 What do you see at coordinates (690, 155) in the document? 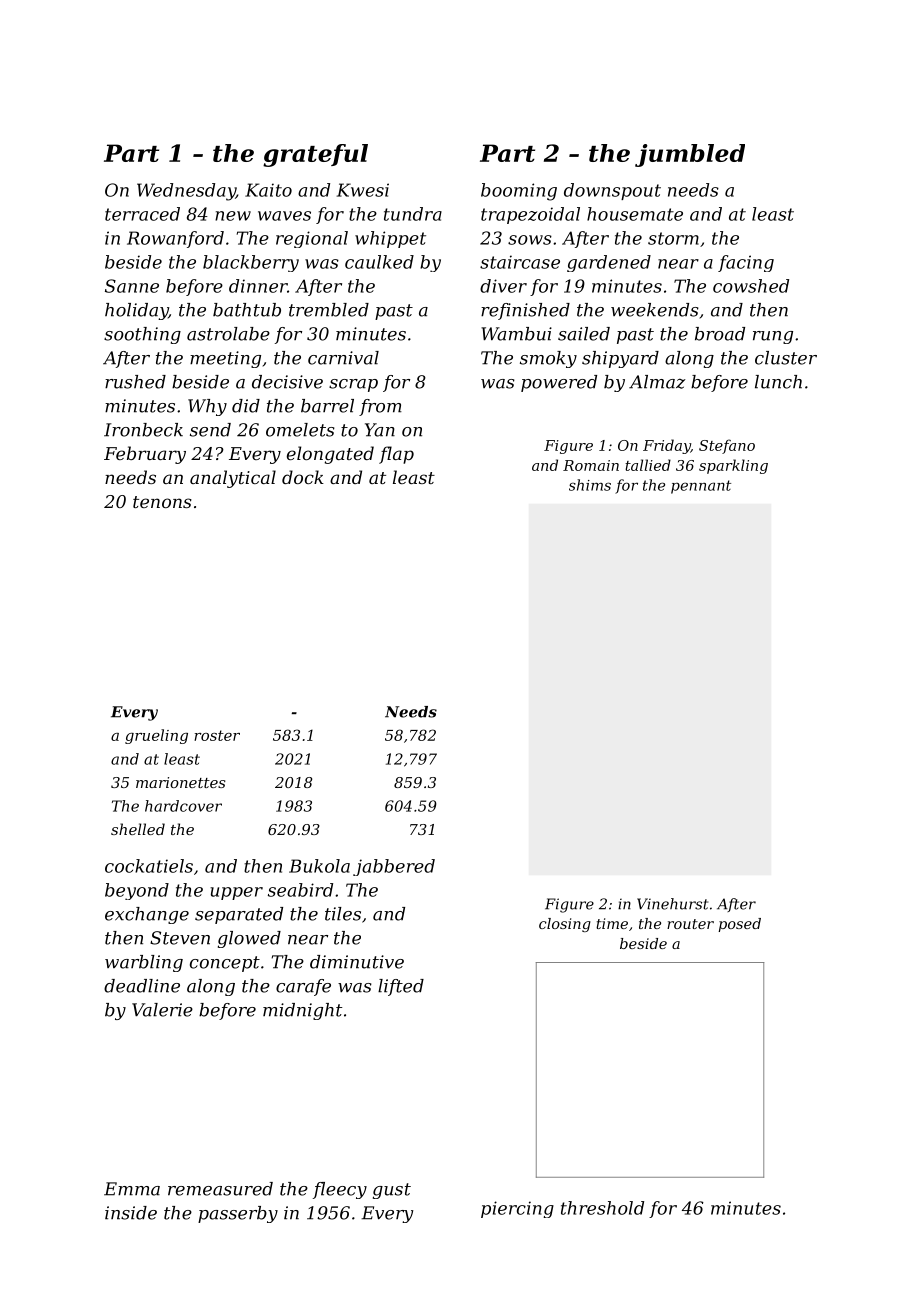
I see `jumbled` at bounding box center [690, 155].
